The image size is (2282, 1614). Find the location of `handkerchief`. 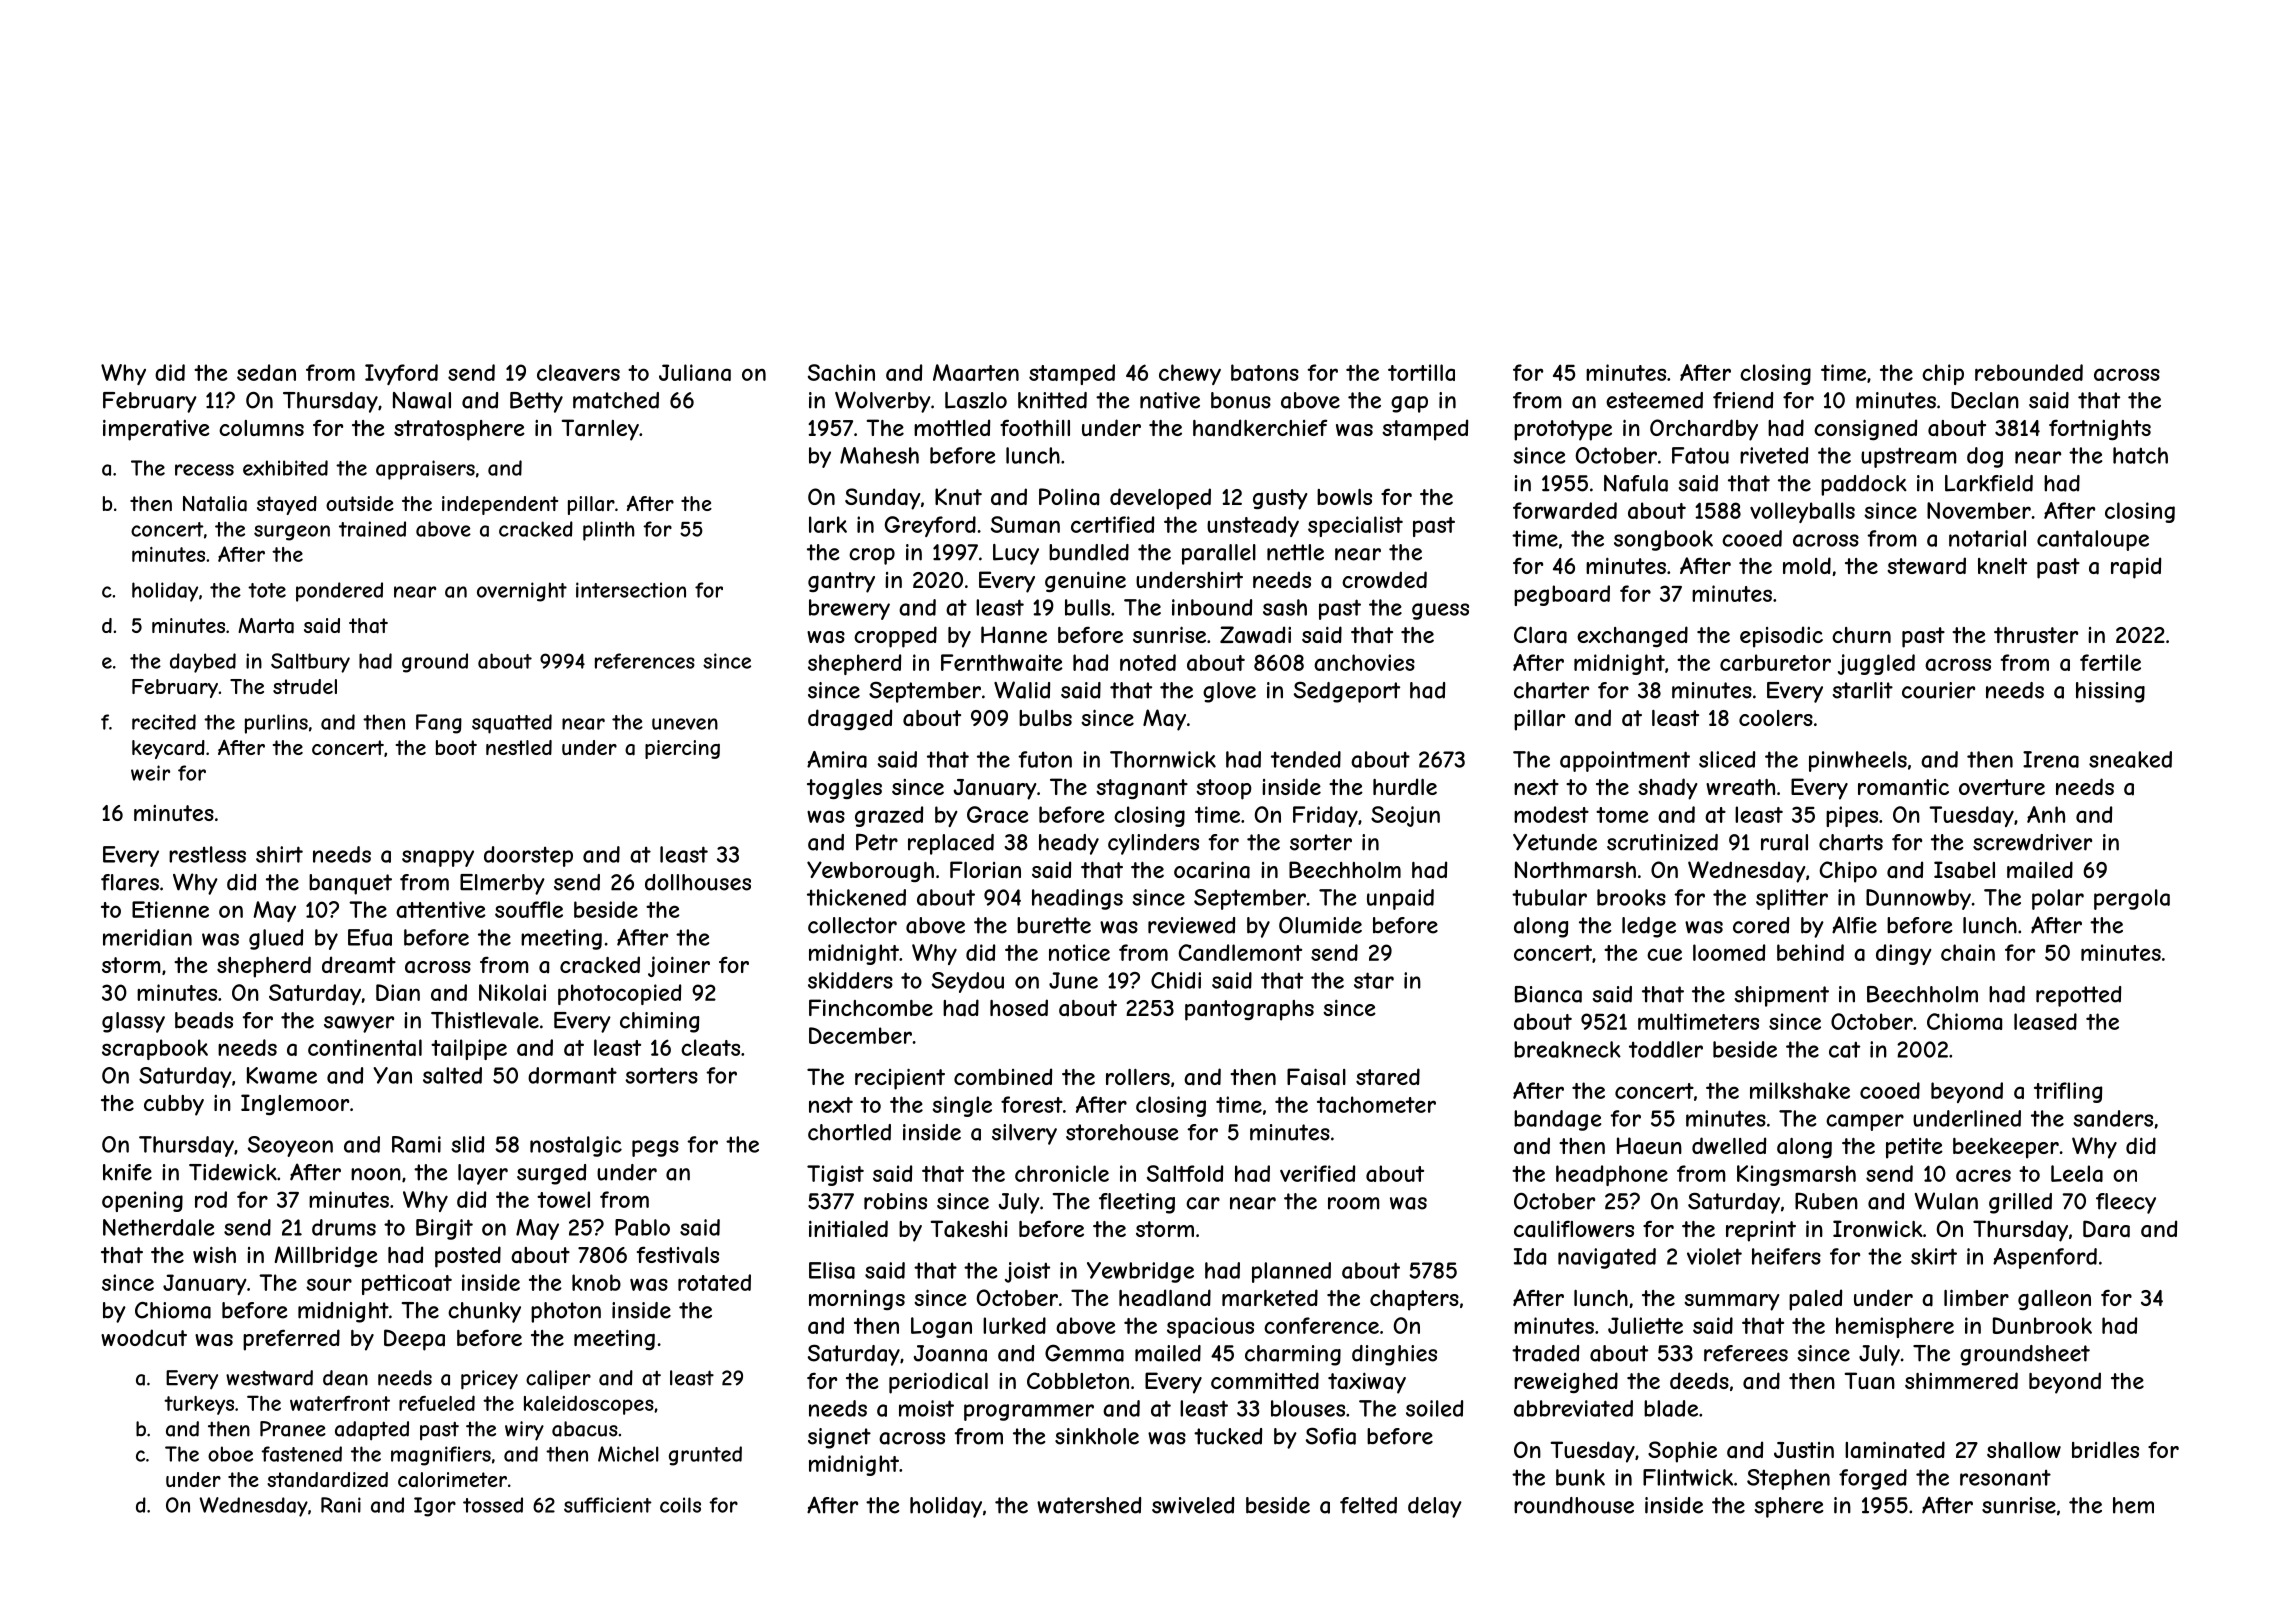

handkerchief is located at coordinates (1260, 428).
